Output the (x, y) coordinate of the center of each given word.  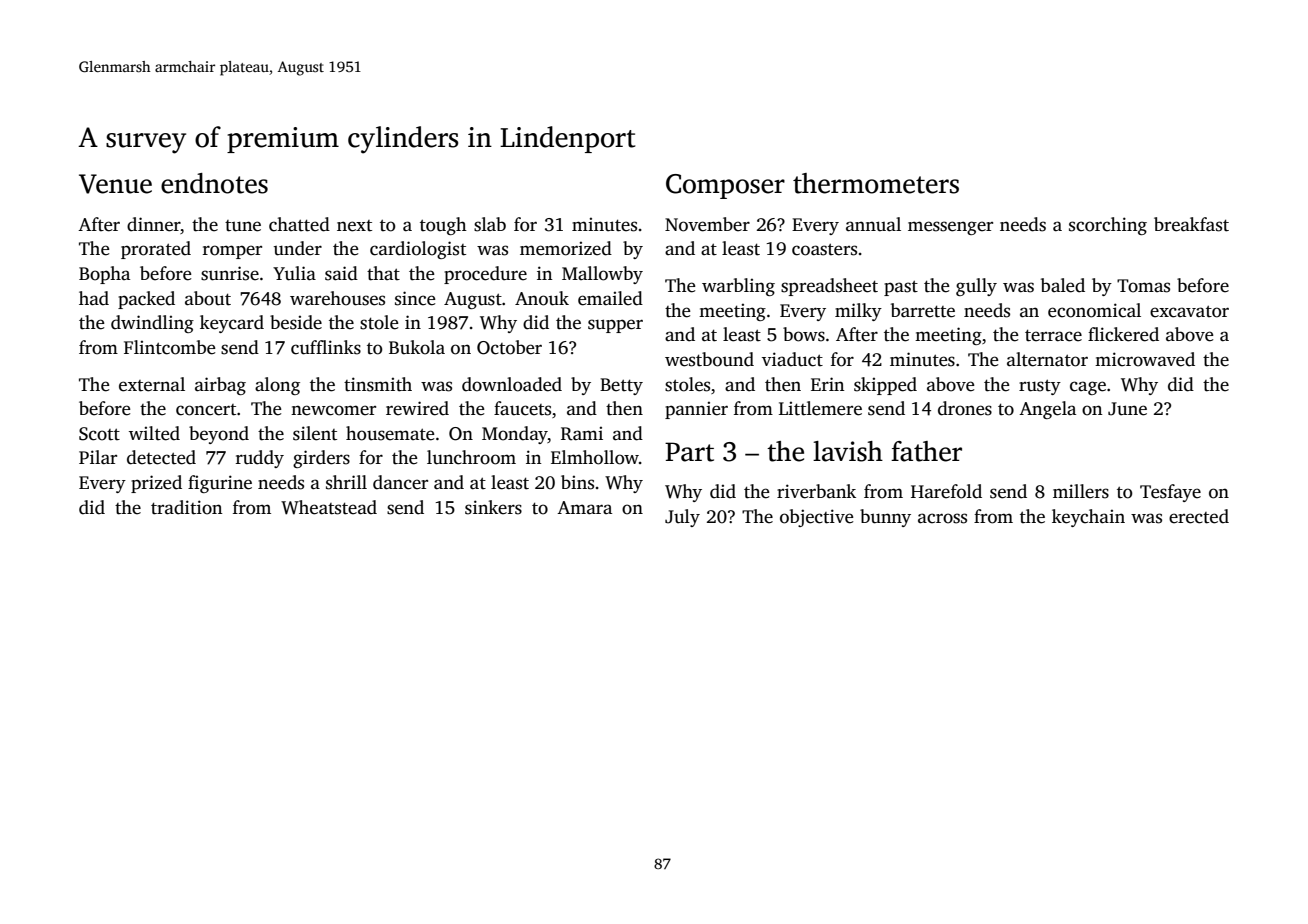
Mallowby (602, 275)
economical (1094, 310)
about (208, 298)
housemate (390, 433)
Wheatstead (329, 507)
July (682, 518)
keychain (1088, 518)
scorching (1108, 226)
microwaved (1145, 359)
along (277, 386)
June (1127, 409)
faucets (522, 408)
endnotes (214, 183)
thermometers (876, 183)
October (509, 347)
